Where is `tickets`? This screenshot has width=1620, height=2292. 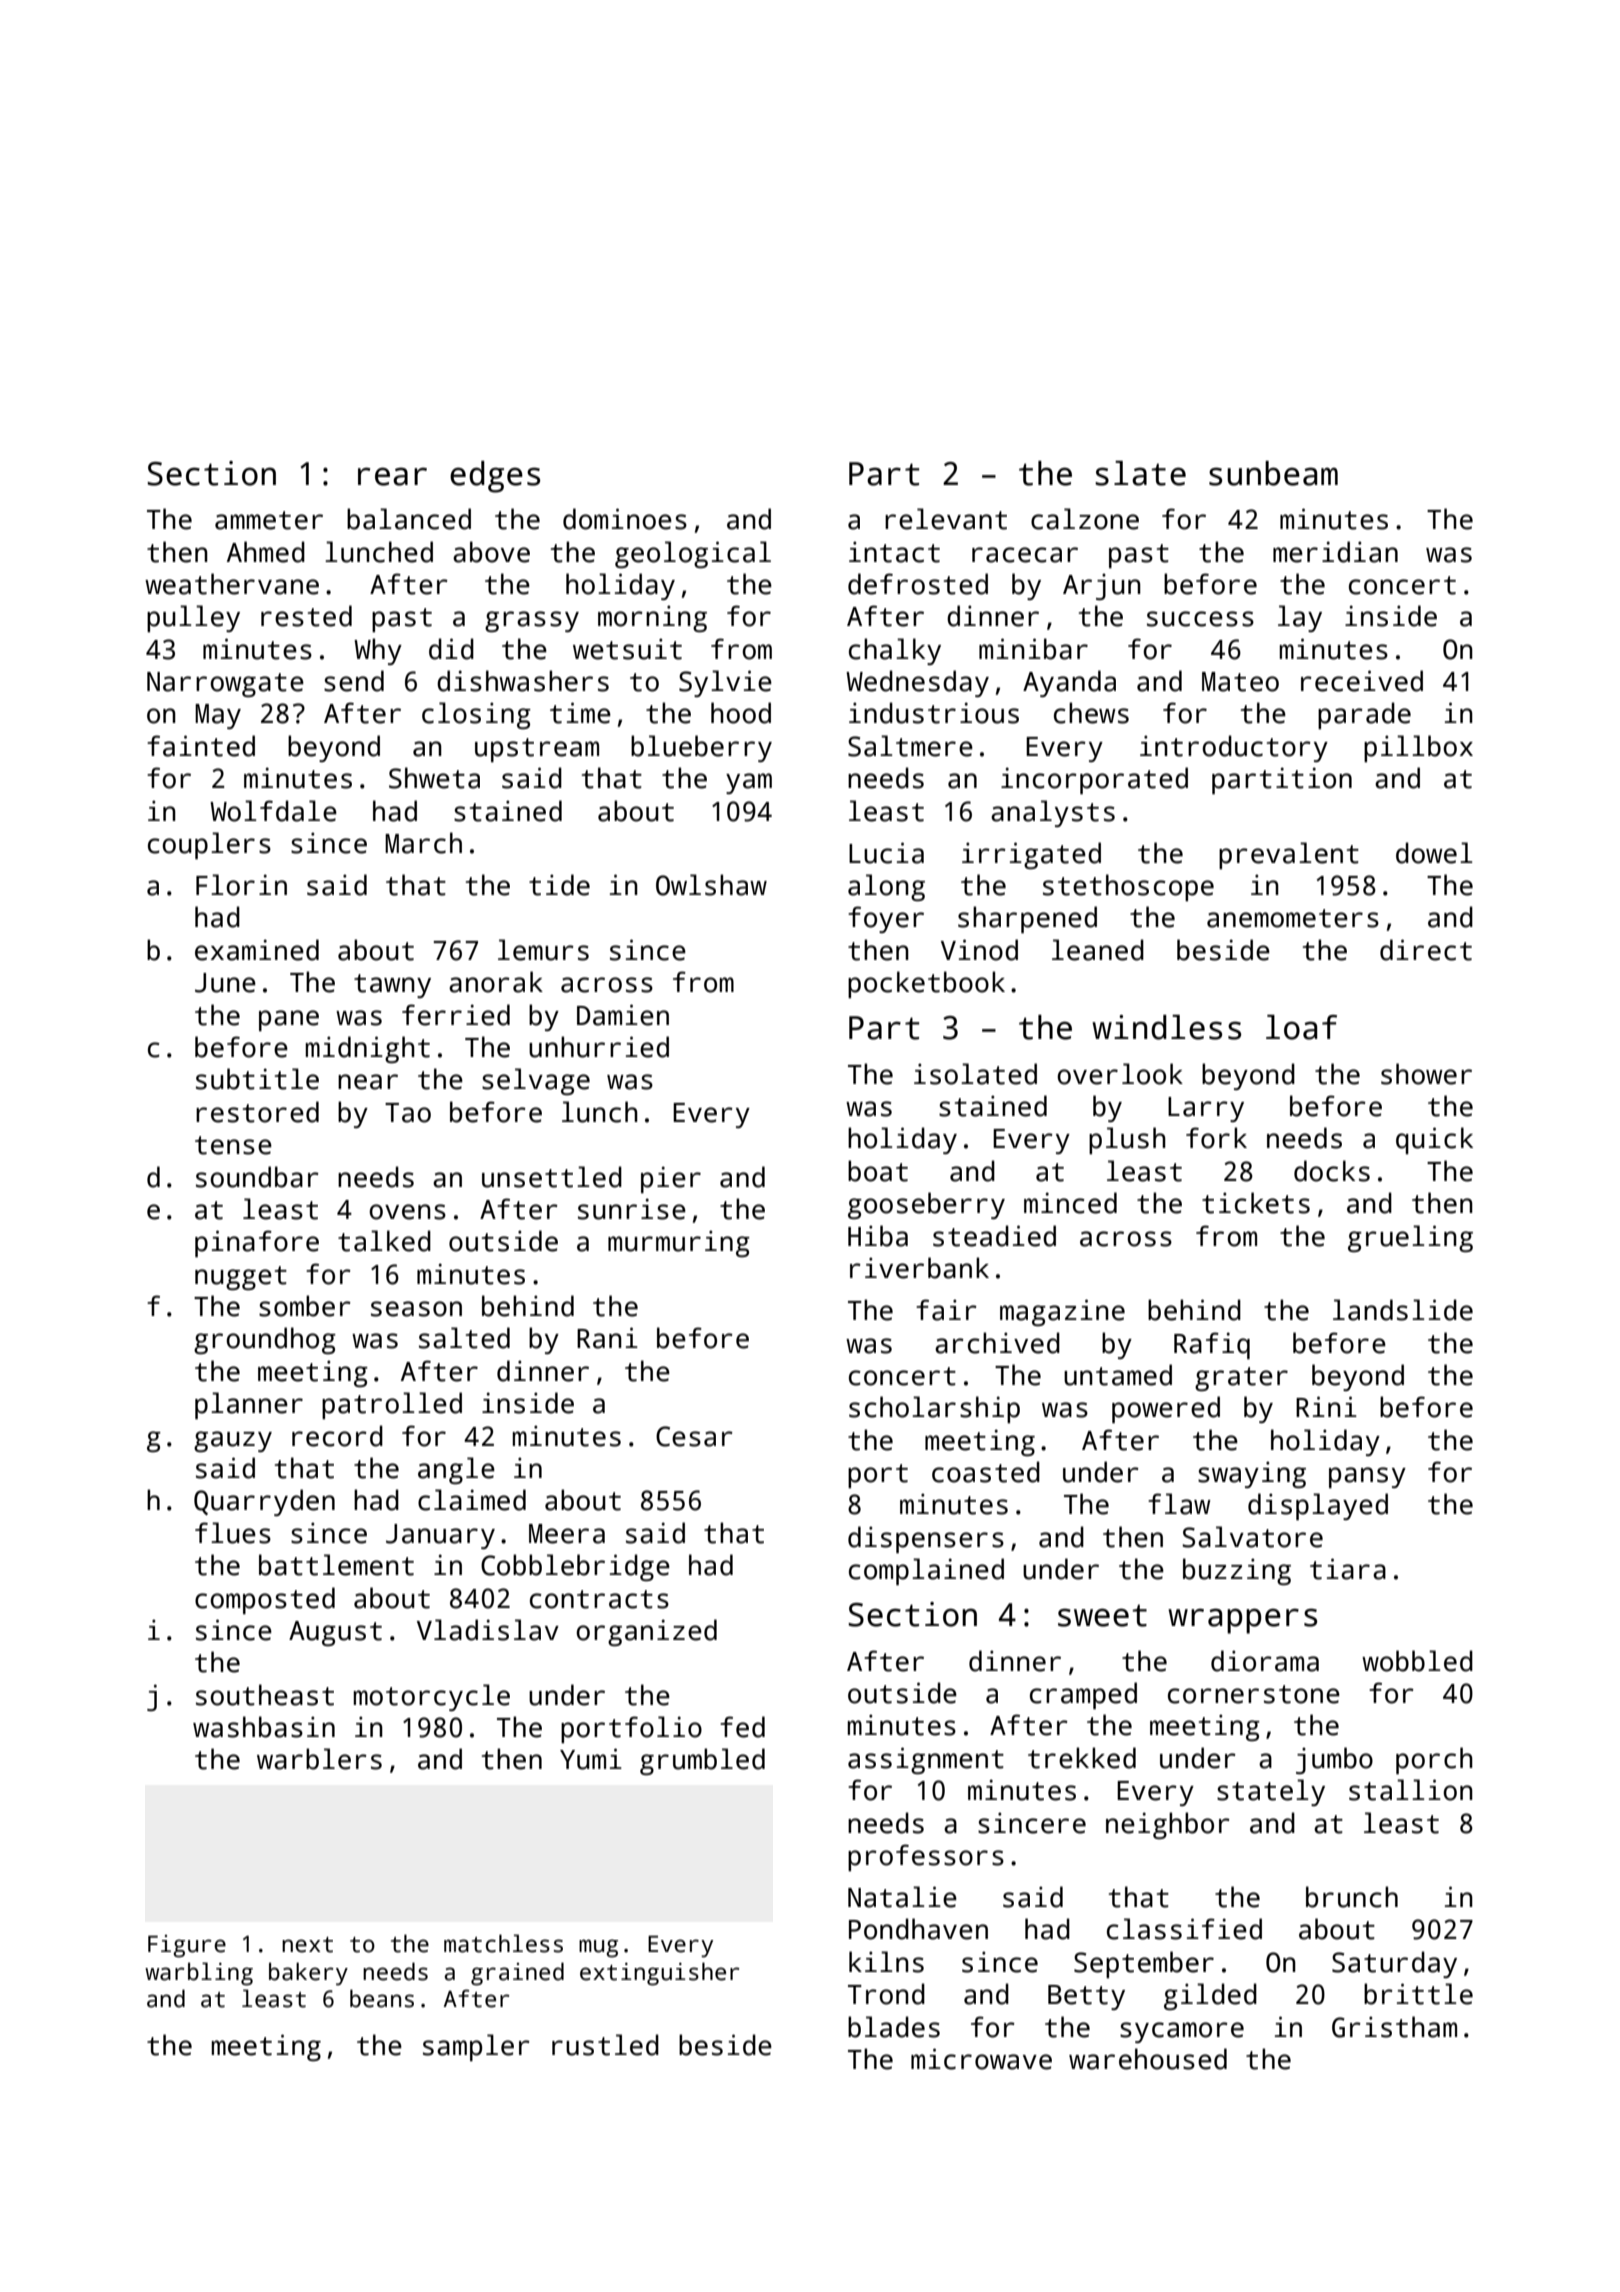 tickets is located at coordinates (1256, 1203).
